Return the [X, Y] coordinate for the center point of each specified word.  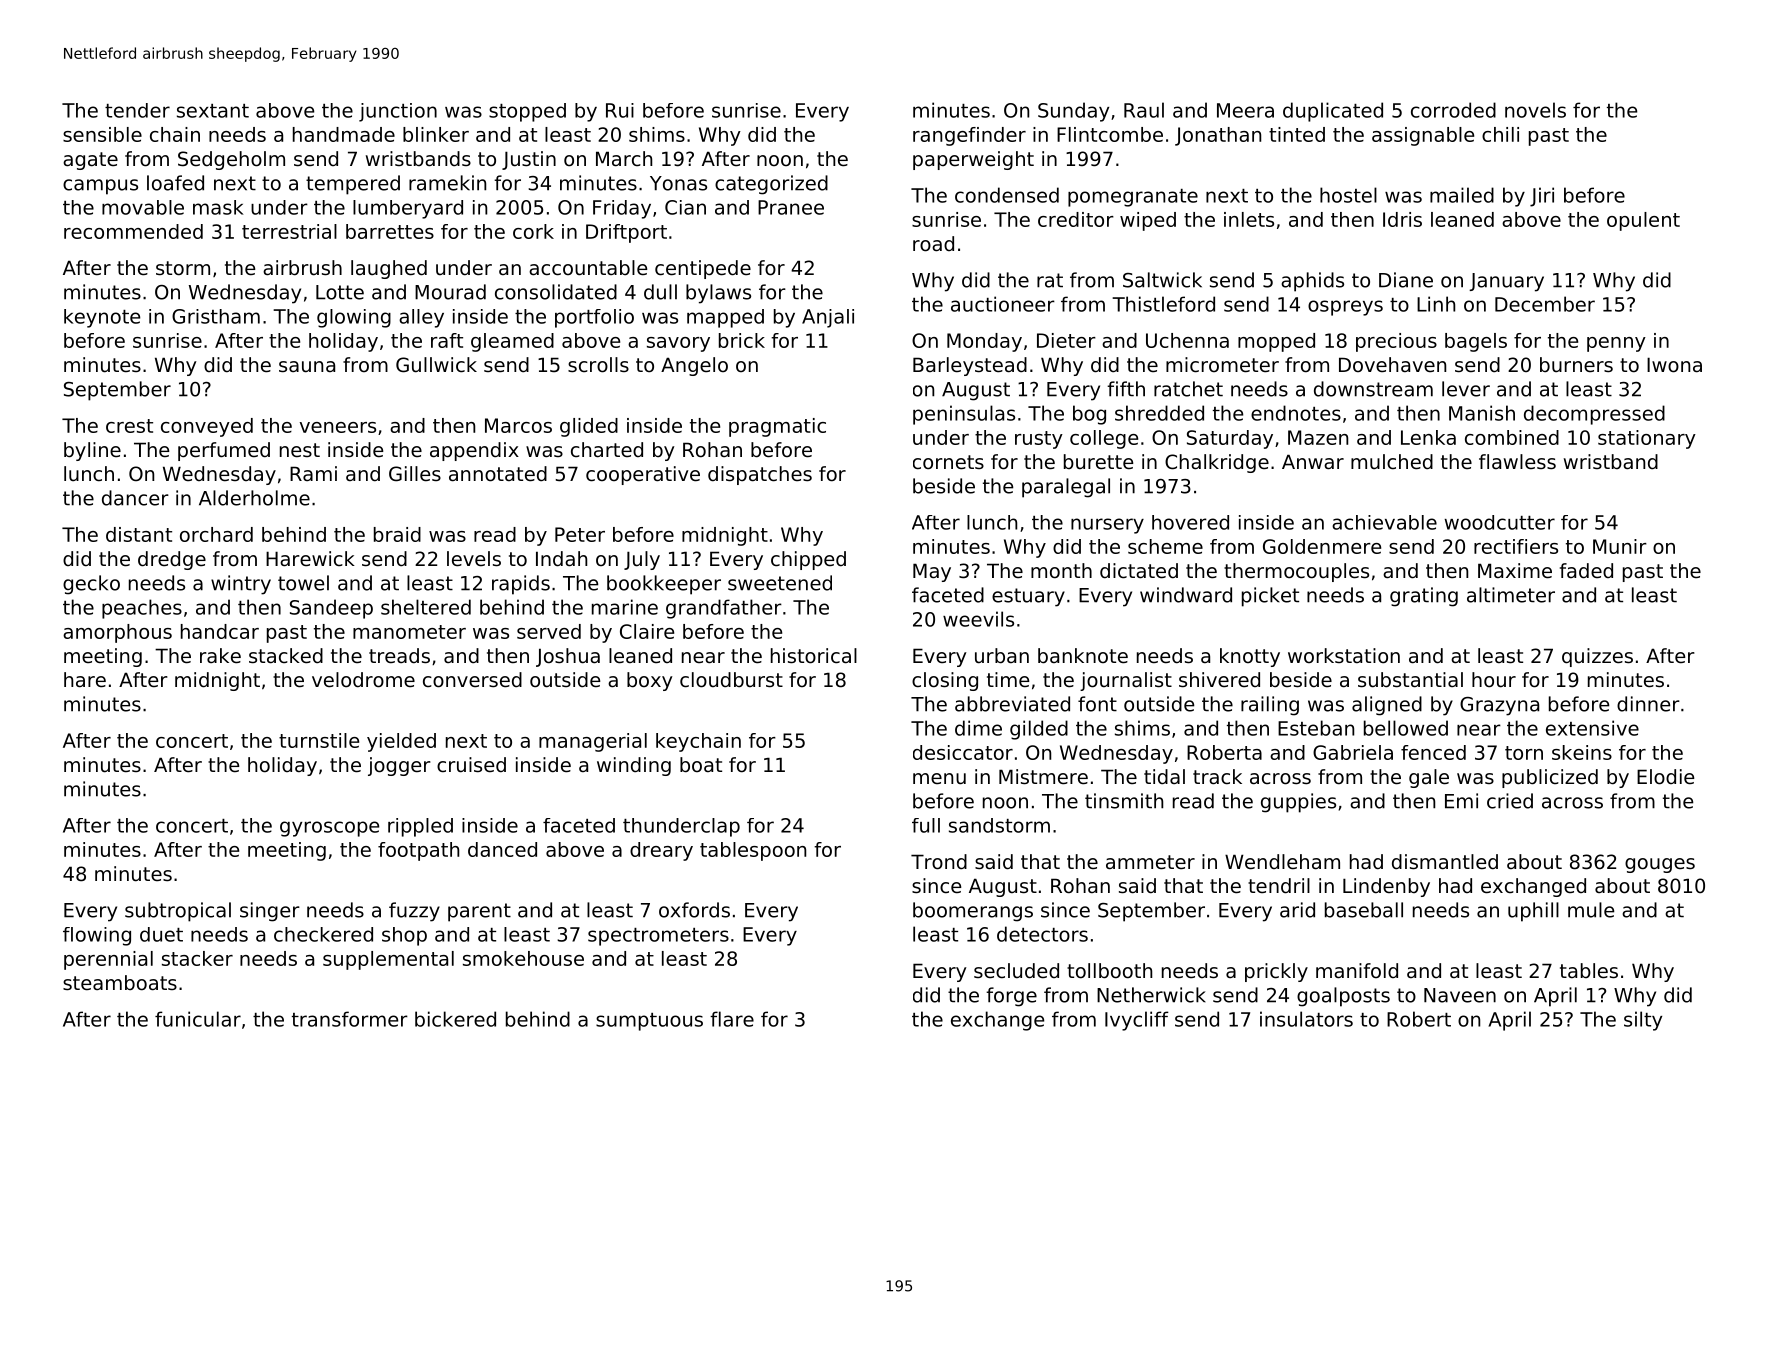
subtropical [178, 912]
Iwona [1674, 365]
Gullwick [436, 365]
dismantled [1445, 862]
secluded [1016, 971]
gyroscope [329, 829]
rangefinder [969, 136]
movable [143, 207]
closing [945, 681]
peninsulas [964, 415]
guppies [1298, 803]
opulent [1643, 221]
